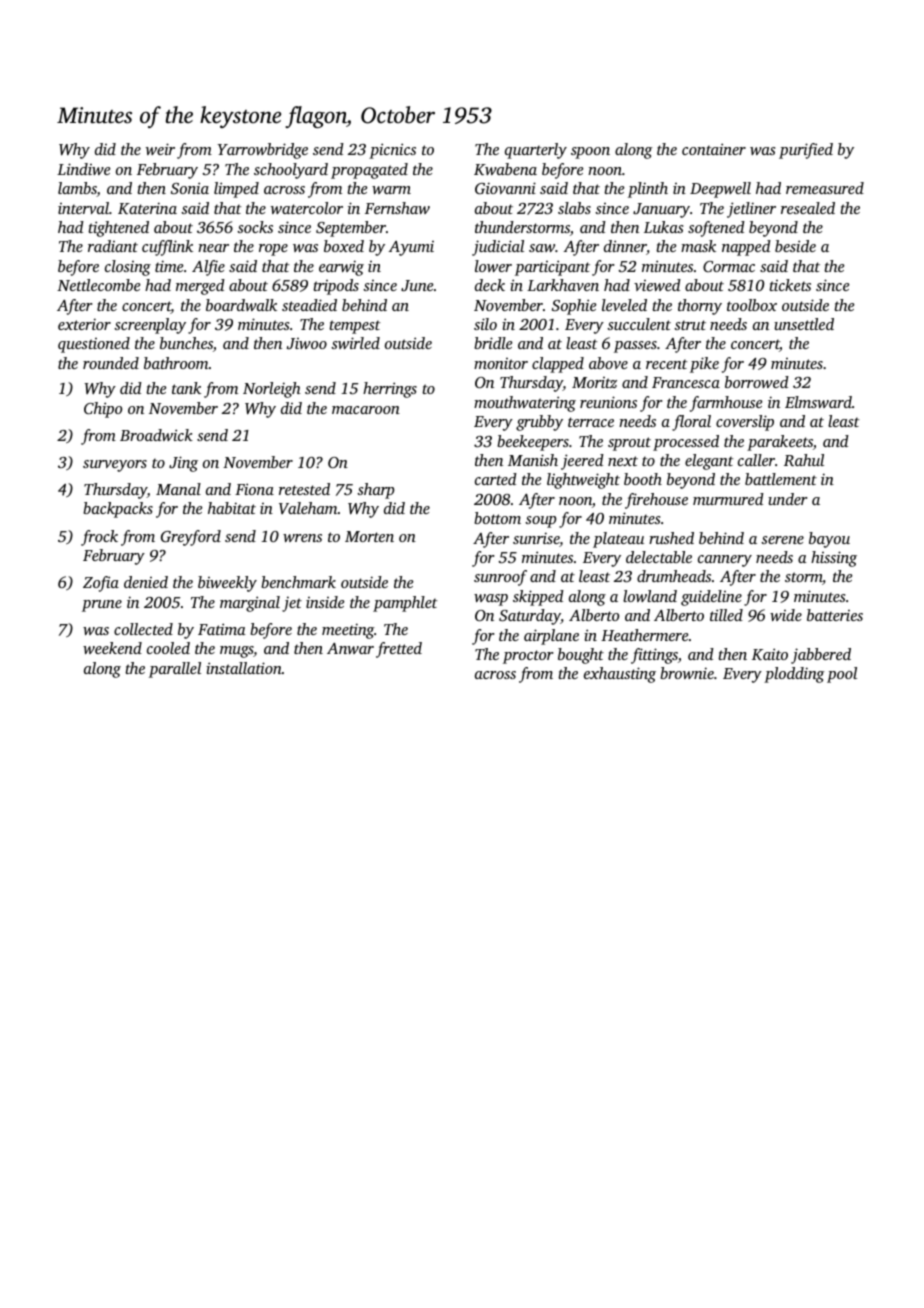 The width and height of the page is (924, 1308). What do you see at coordinates (625, 247) in the page?
I see `dinner` at bounding box center [625, 247].
